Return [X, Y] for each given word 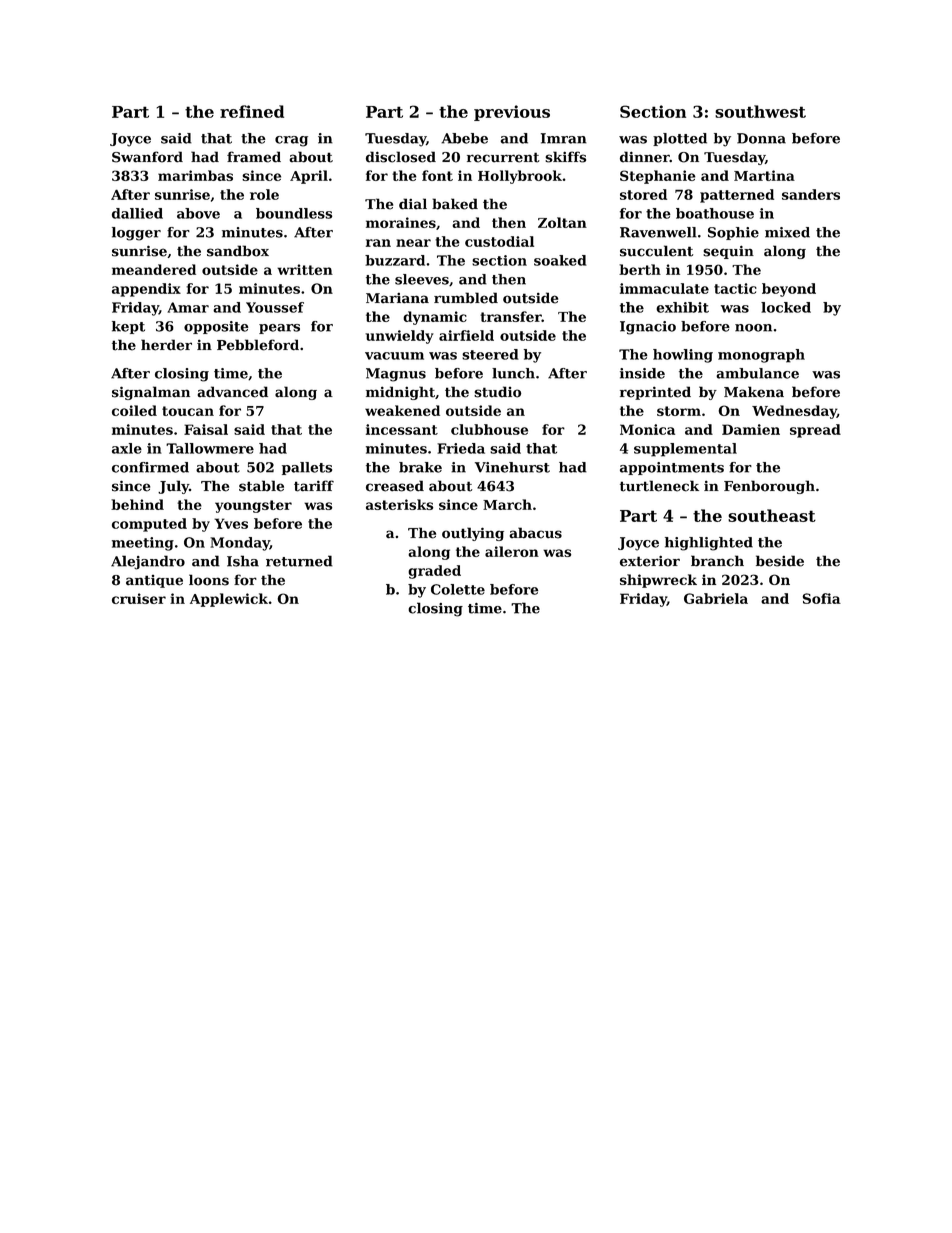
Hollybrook [520, 177]
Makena [754, 392]
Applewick [229, 600]
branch [717, 561]
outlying [473, 534]
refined [252, 111]
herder [166, 345]
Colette [458, 589]
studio [497, 392]
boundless [294, 213]
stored [643, 194]
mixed [787, 232]
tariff [314, 486]
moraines [401, 222]
